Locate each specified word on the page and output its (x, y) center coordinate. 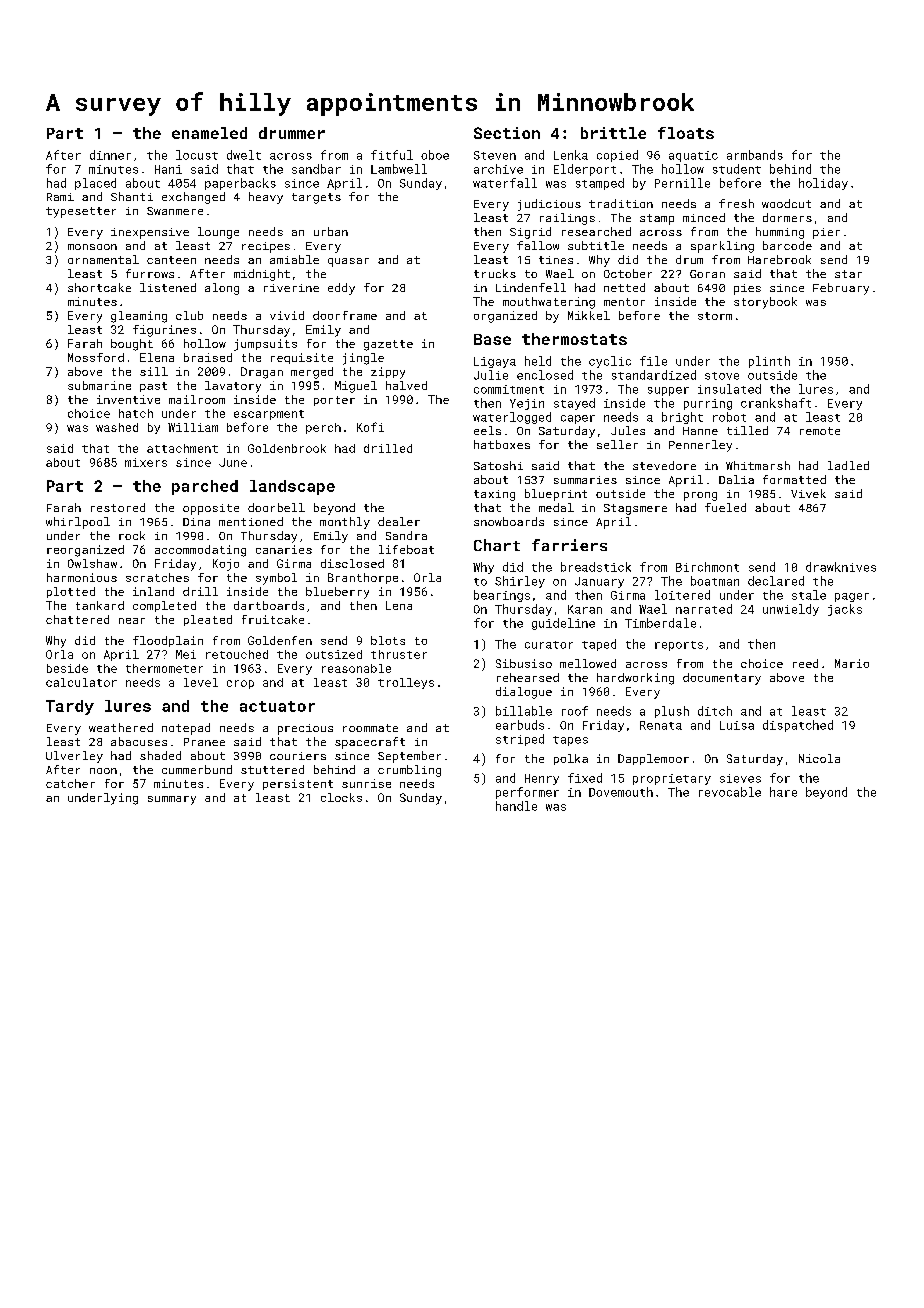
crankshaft (776, 403)
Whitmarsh (758, 465)
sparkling (722, 247)
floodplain (168, 641)
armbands (755, 155)
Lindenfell (531, 287)
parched (205, 487)
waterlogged (512, 418)
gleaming (139, 317)
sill (154, 371)
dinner (110, 155)
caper (578, 419)
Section (507, 133)
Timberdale (660, 623)
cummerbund (197, 769)
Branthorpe (363, 578)
